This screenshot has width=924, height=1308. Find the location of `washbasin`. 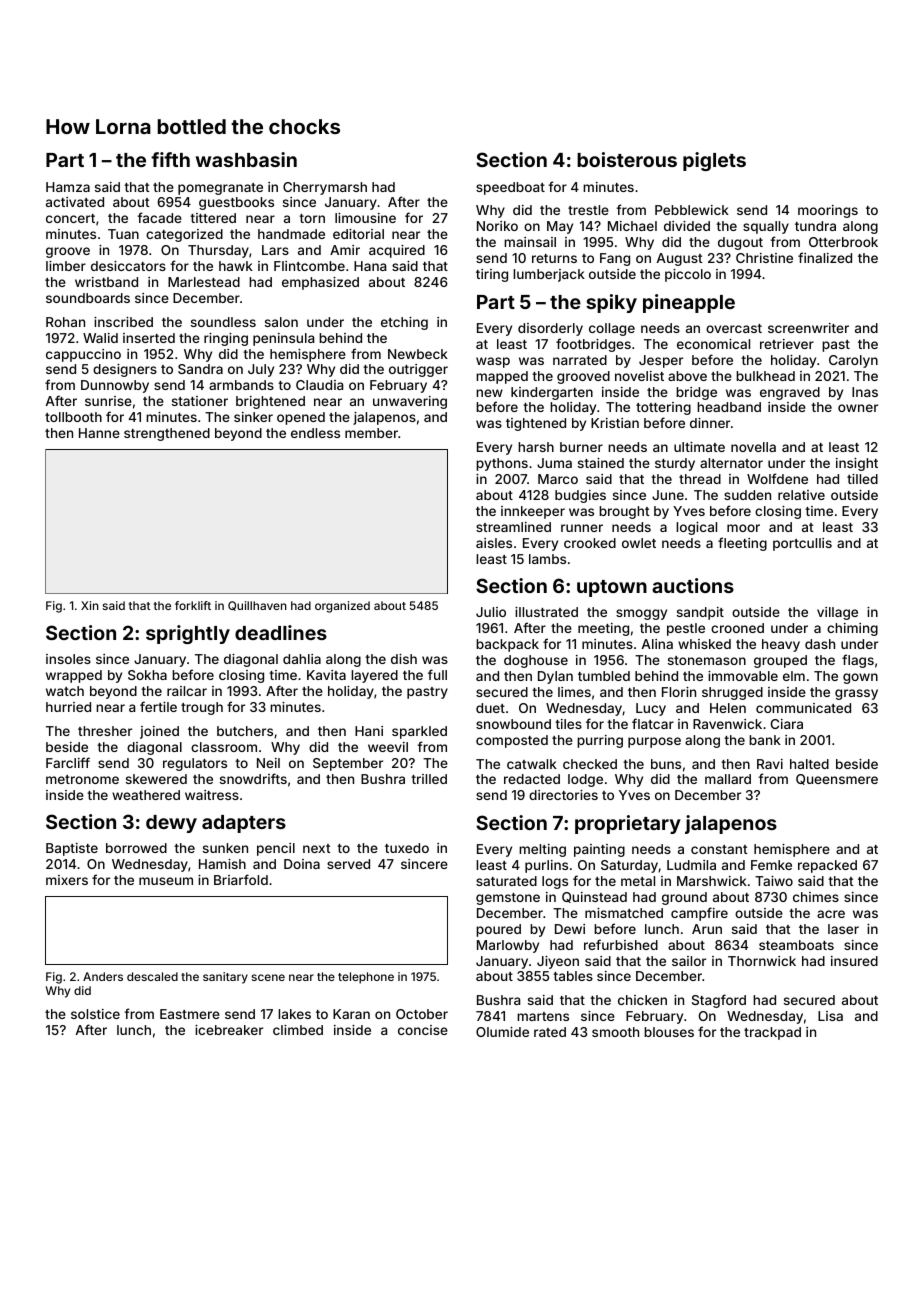

washbasin is located at coordinates (246, 159).
